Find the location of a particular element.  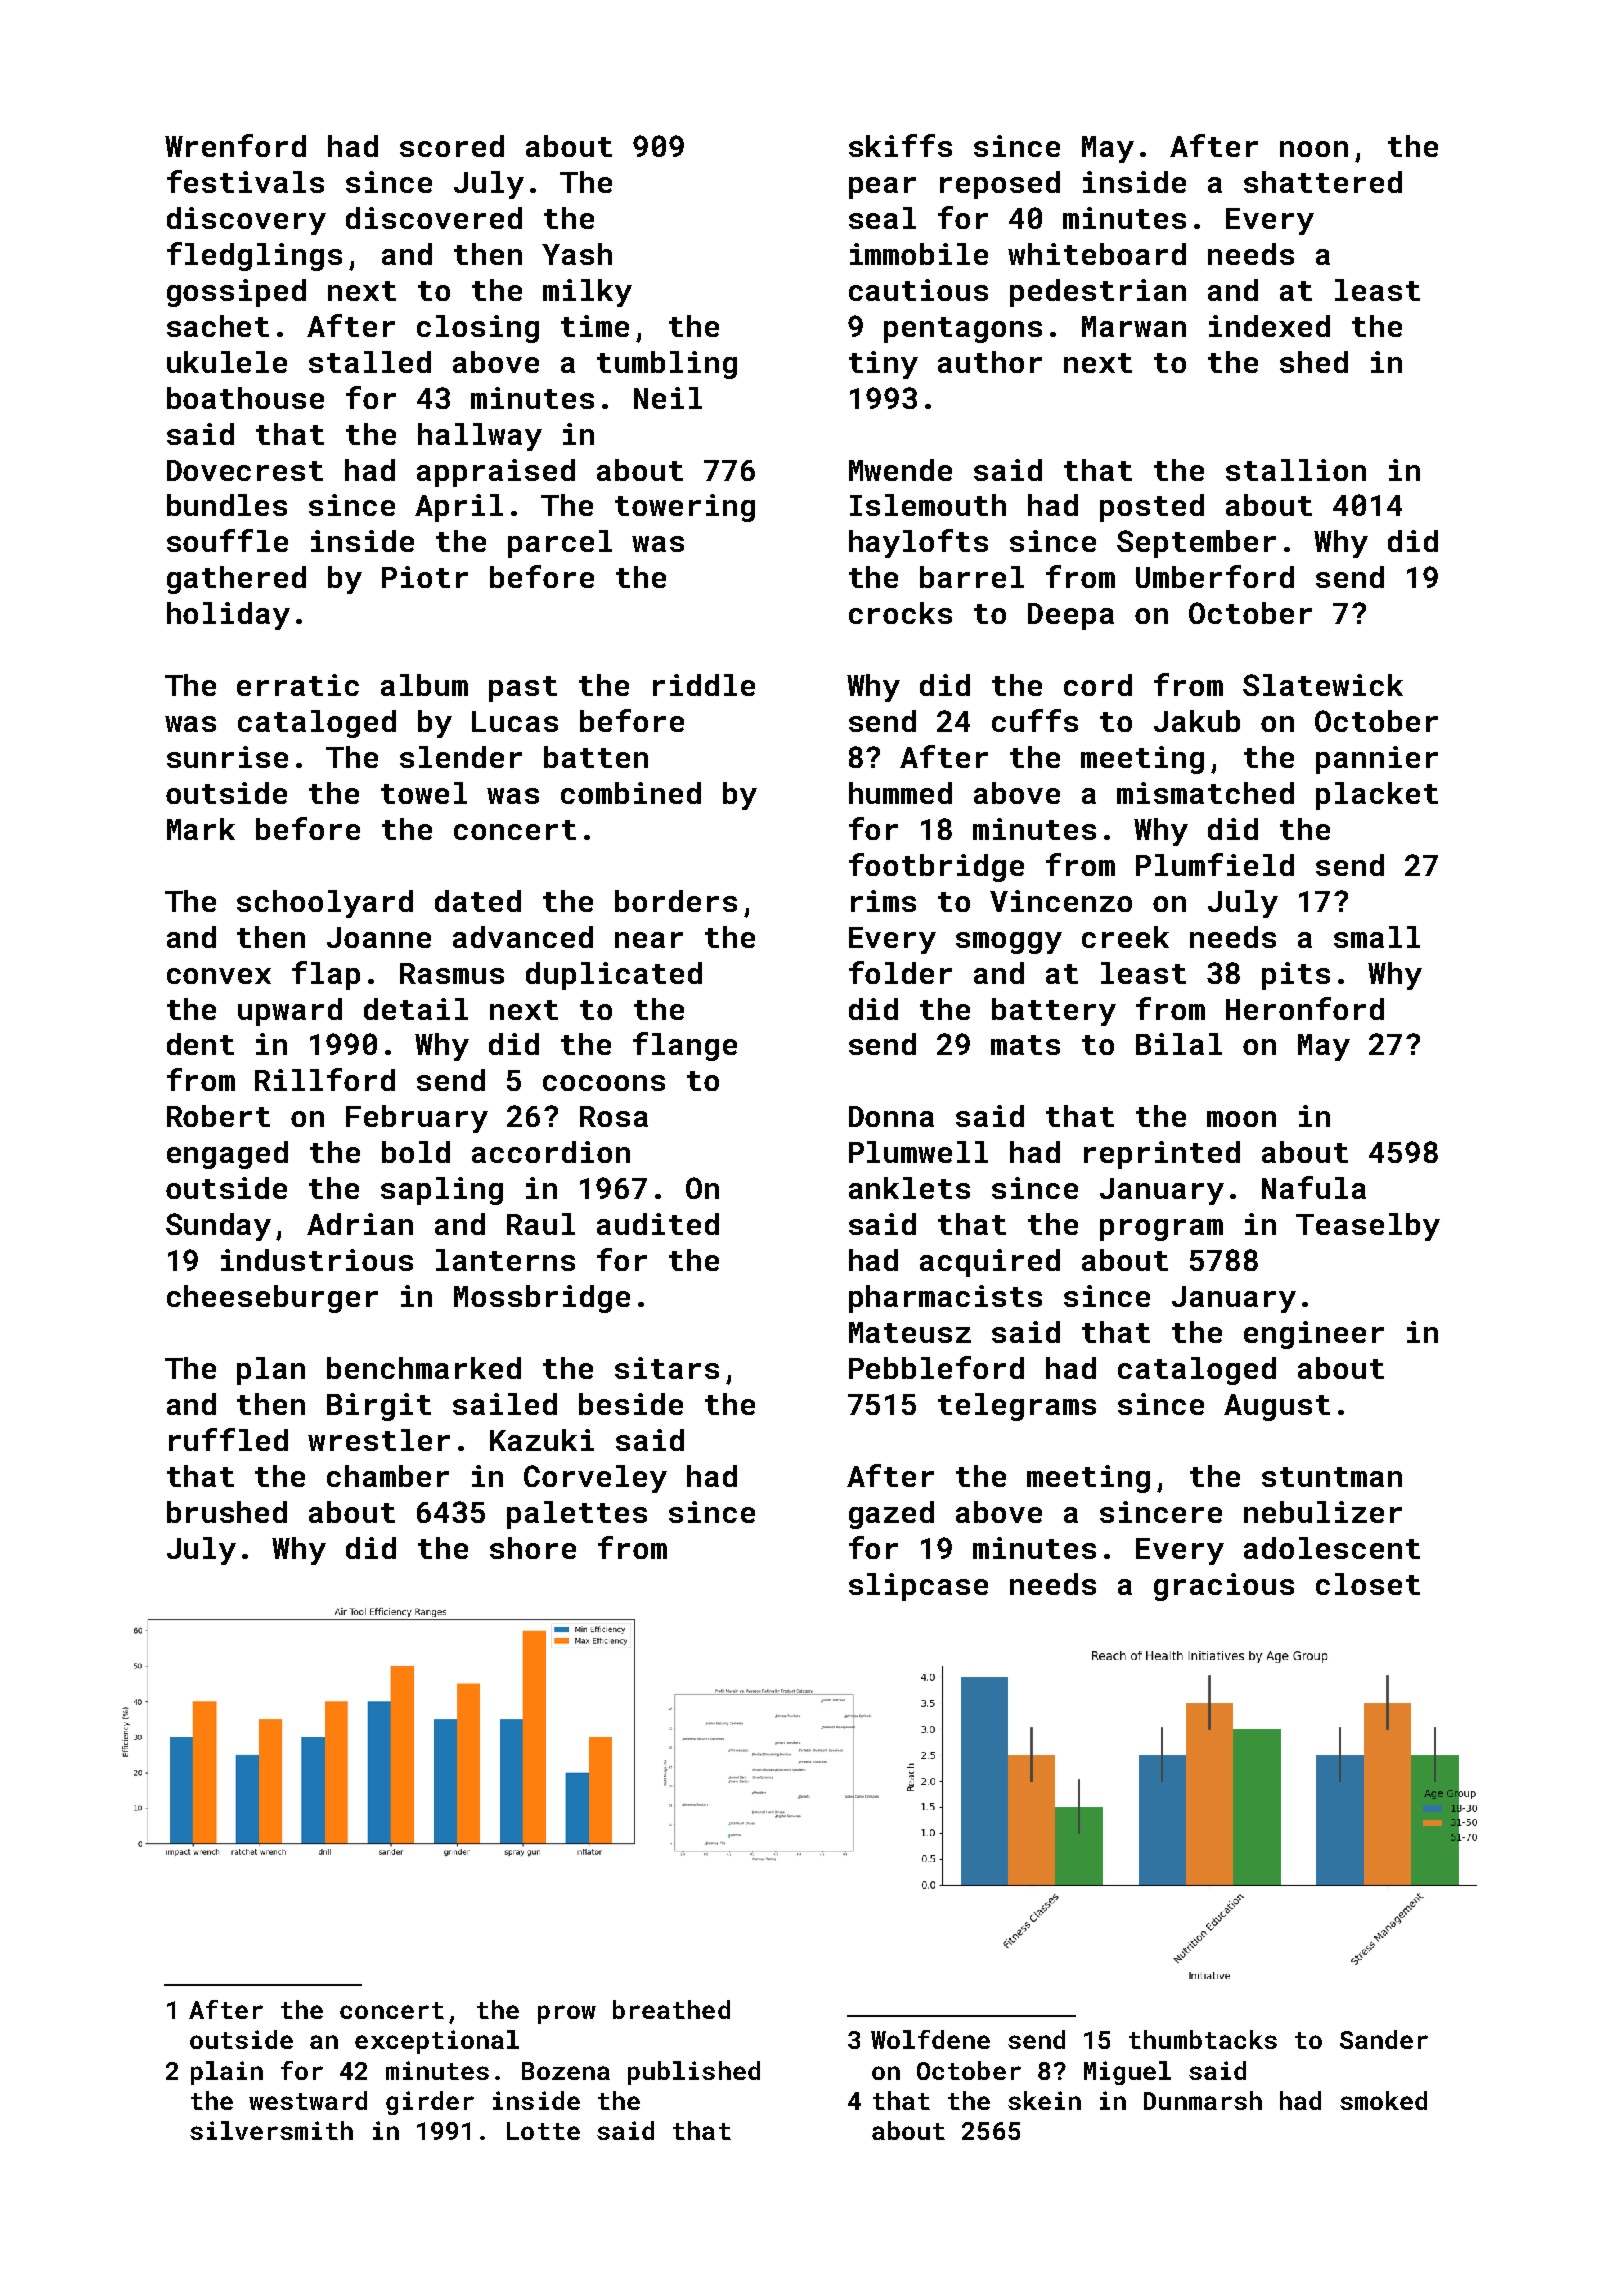

Dunmarsh is located at coordinates (1203, 2100).
